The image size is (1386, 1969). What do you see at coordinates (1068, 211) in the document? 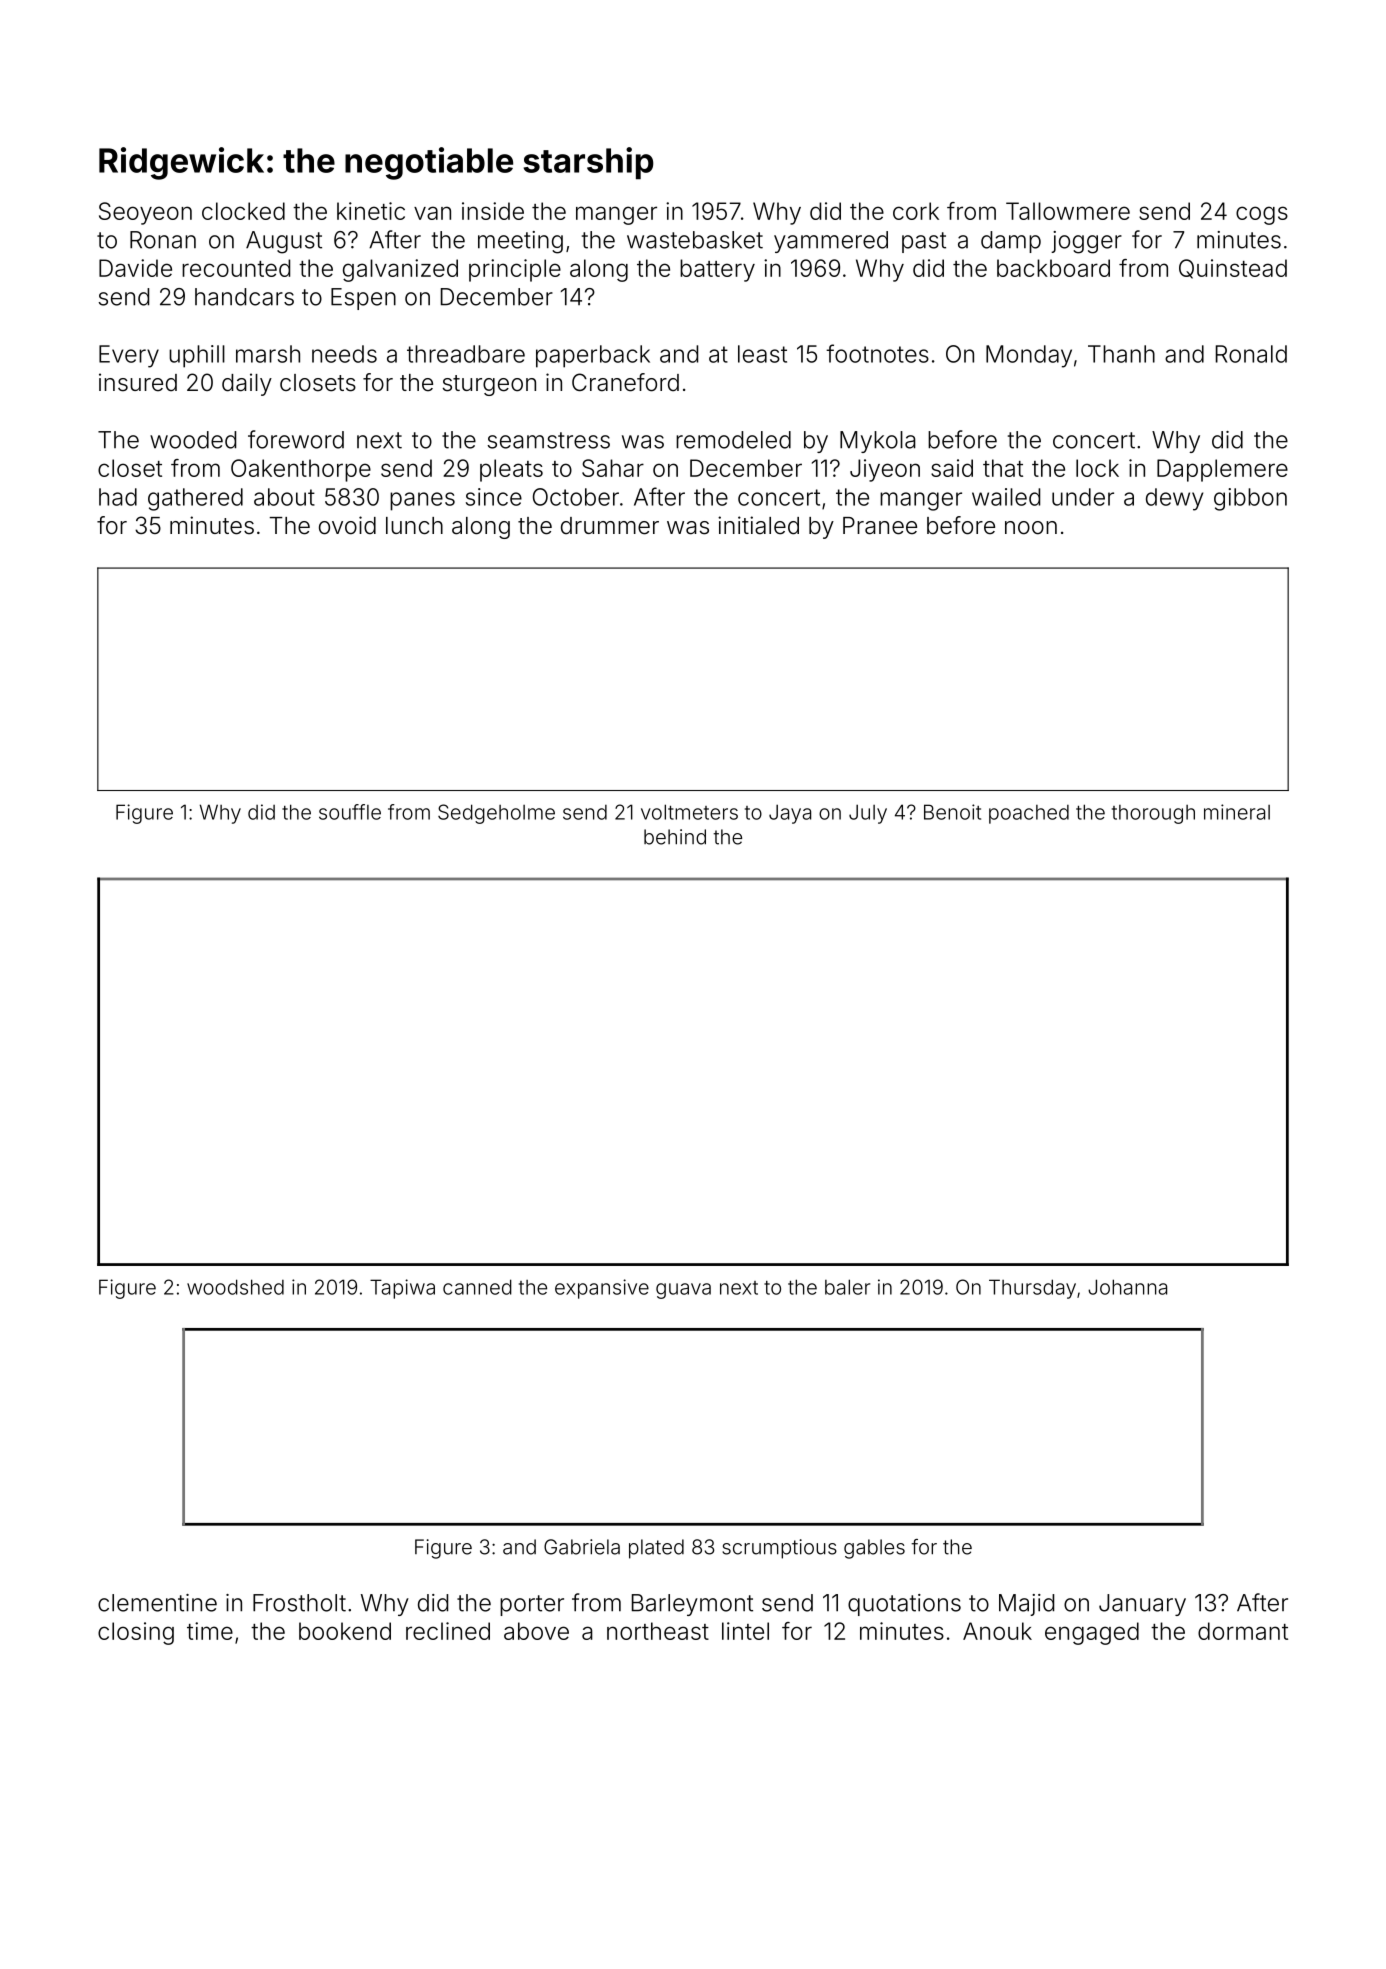
I see `Tallowmere` at bounding box center [1068, 211].
